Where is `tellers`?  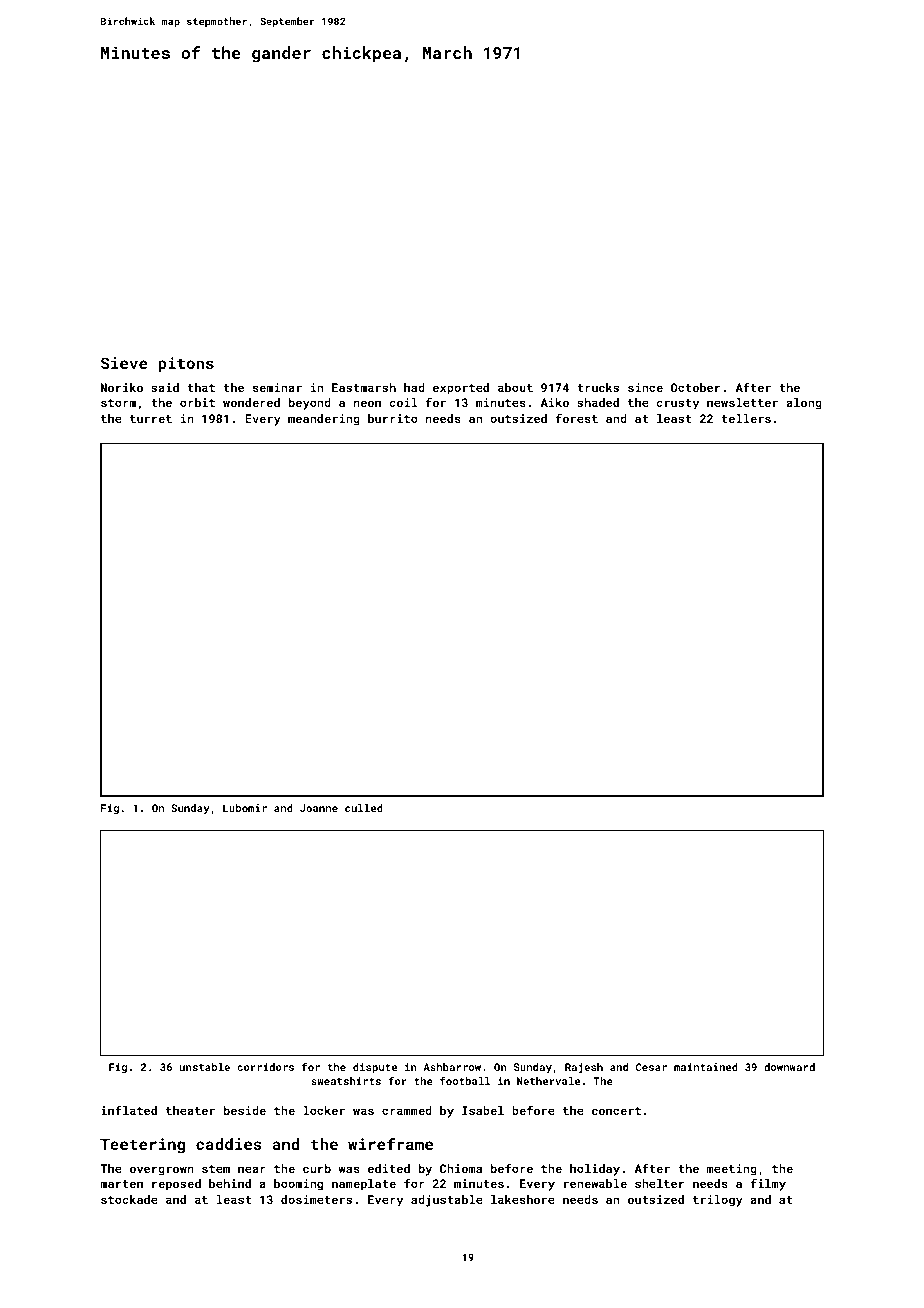 tellers is located at coordinates (746, 418).
